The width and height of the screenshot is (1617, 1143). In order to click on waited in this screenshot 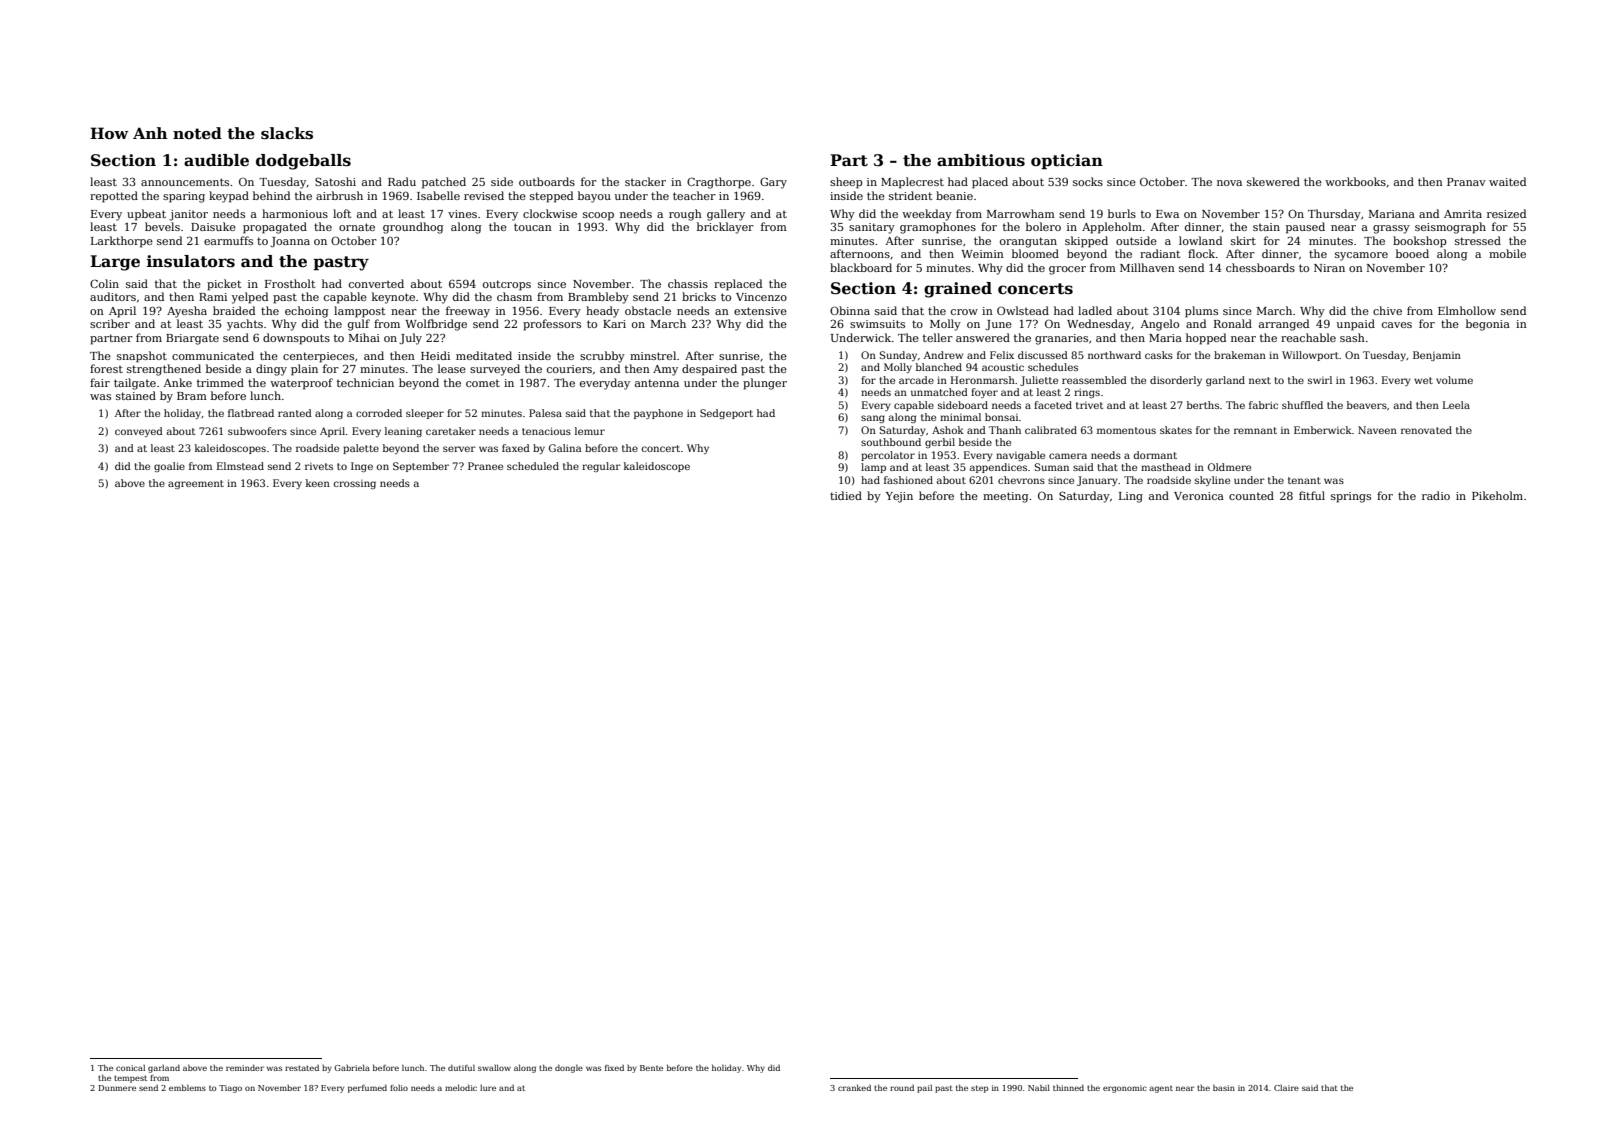, I will do `click(1507, 181)`.
